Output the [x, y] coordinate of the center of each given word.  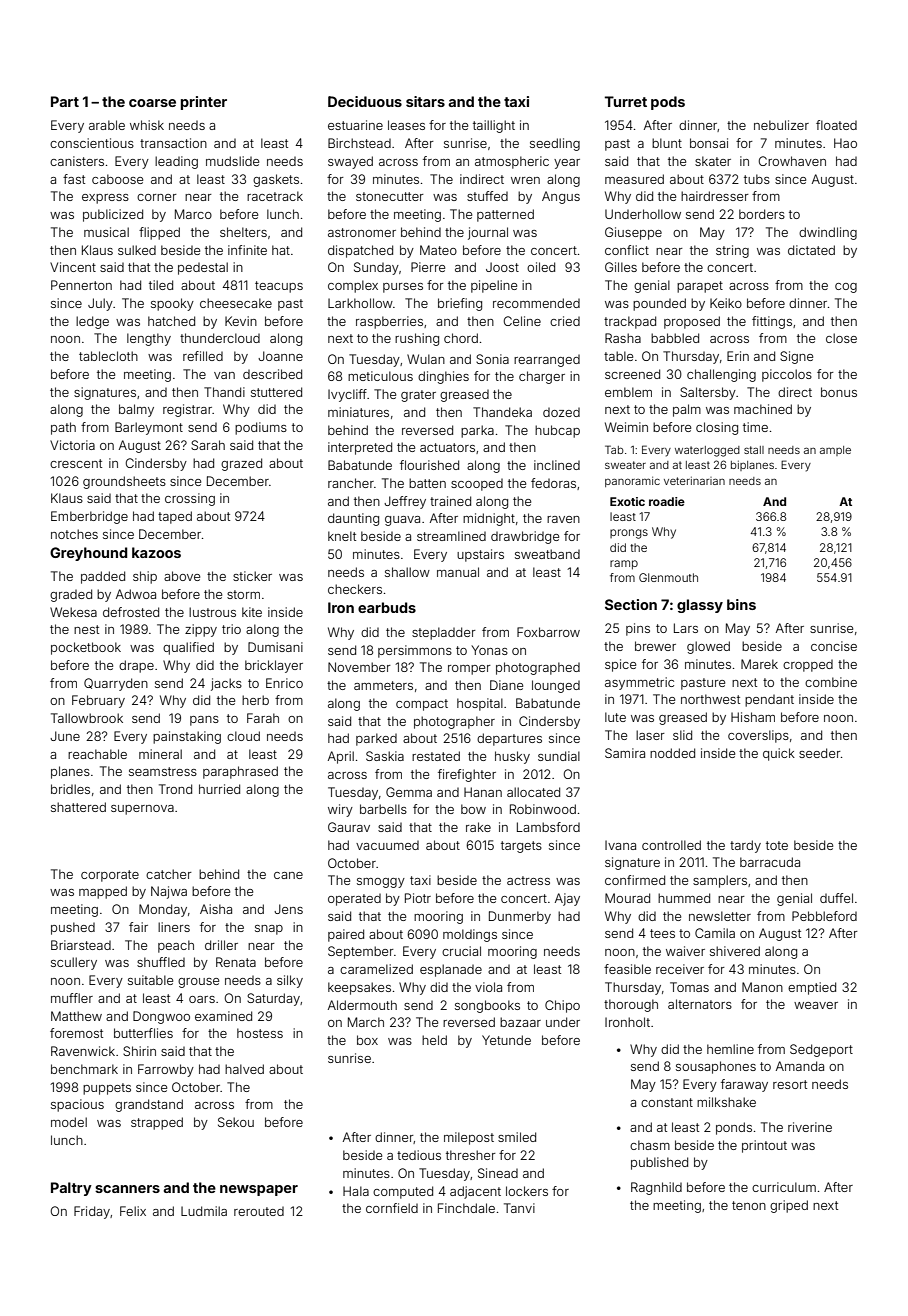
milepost [469, 1138]
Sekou [236, 1122]
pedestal [203, 268]
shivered [735, 951]
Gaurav [349, 827]
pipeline [494, 286]
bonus [839, 392]
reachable [97, 754]
